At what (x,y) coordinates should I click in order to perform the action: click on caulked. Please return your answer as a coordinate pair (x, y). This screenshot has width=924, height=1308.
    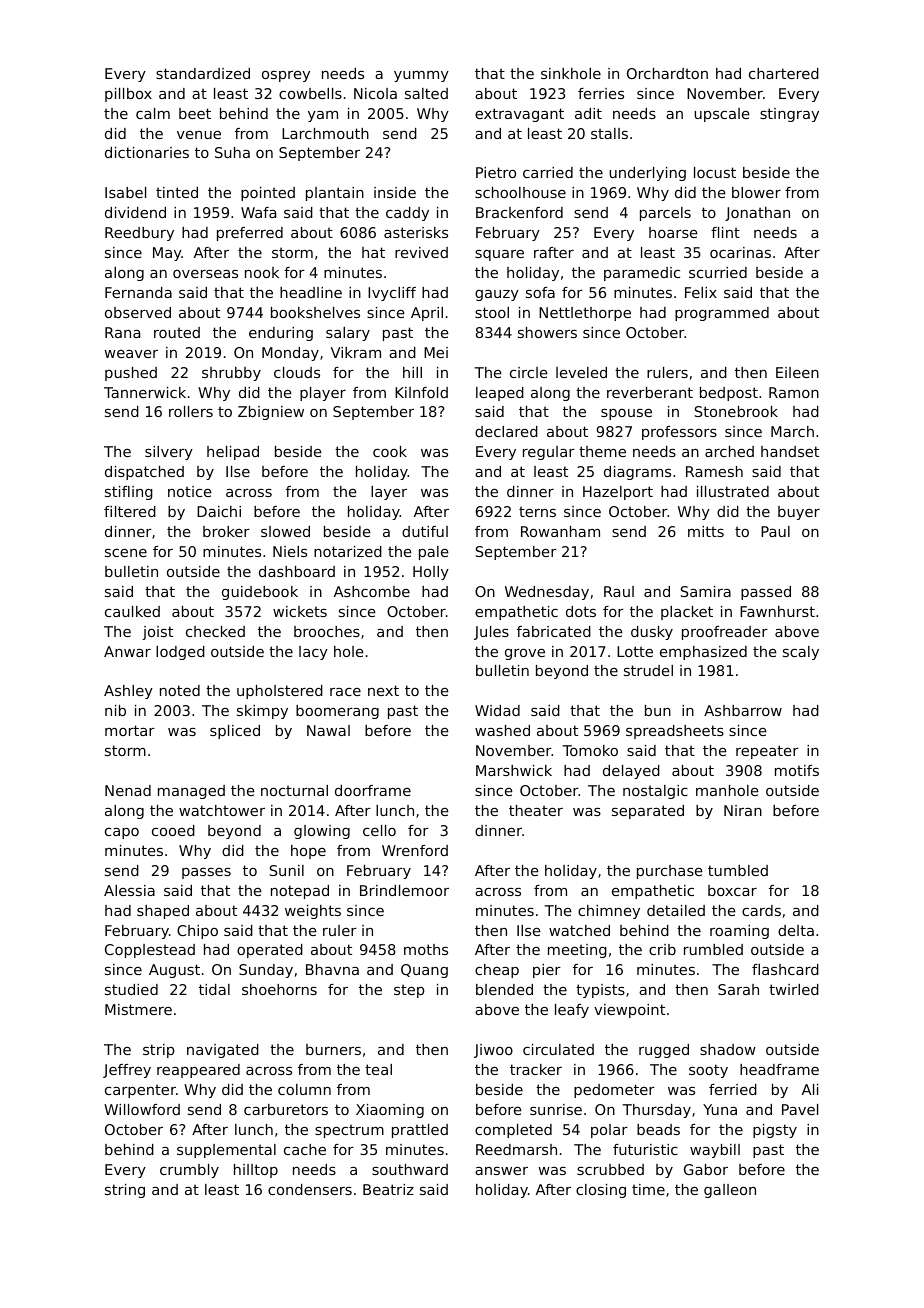
    Looking at the image, I should click on (132, 611).
